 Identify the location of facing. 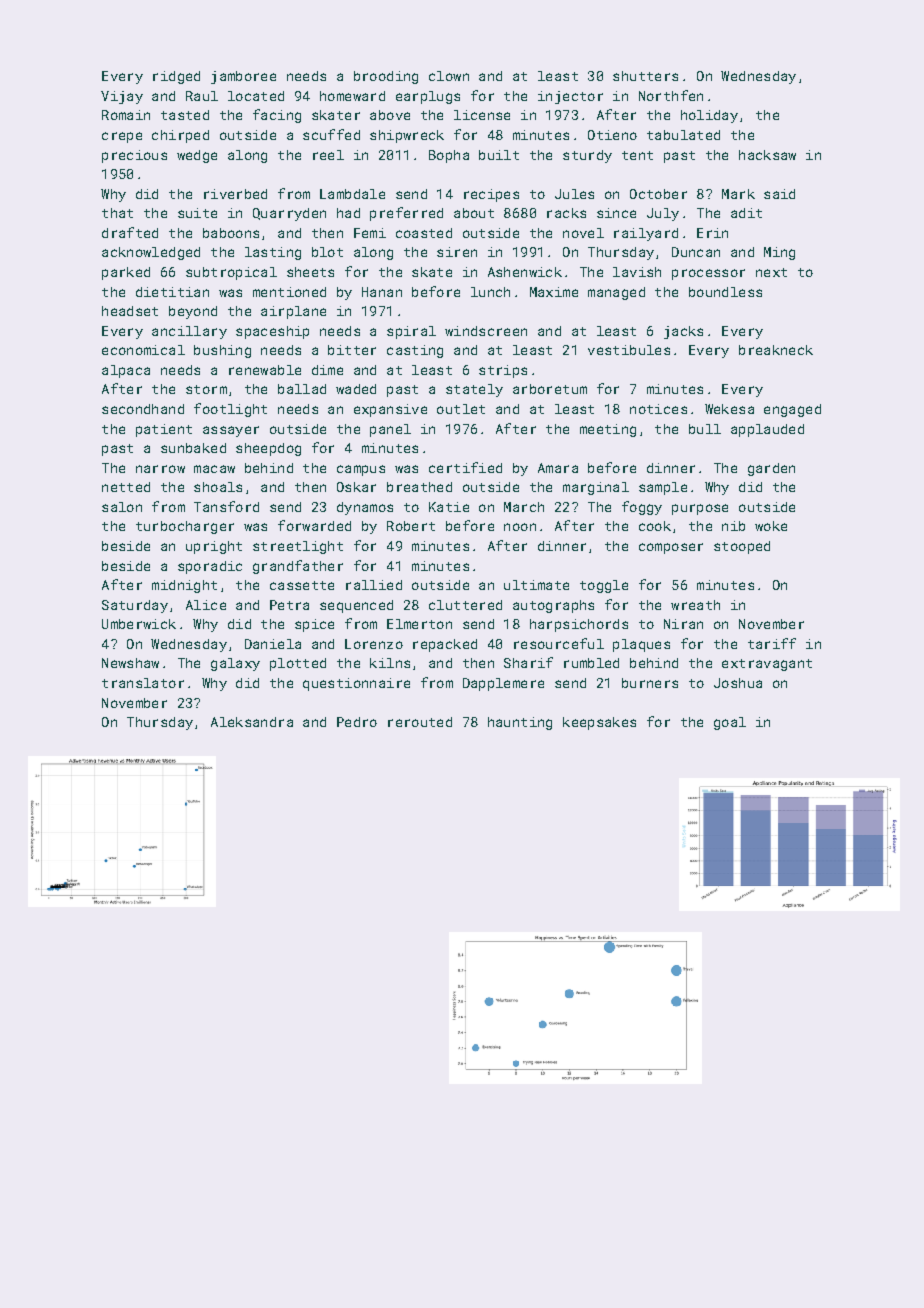
(277, 116).
